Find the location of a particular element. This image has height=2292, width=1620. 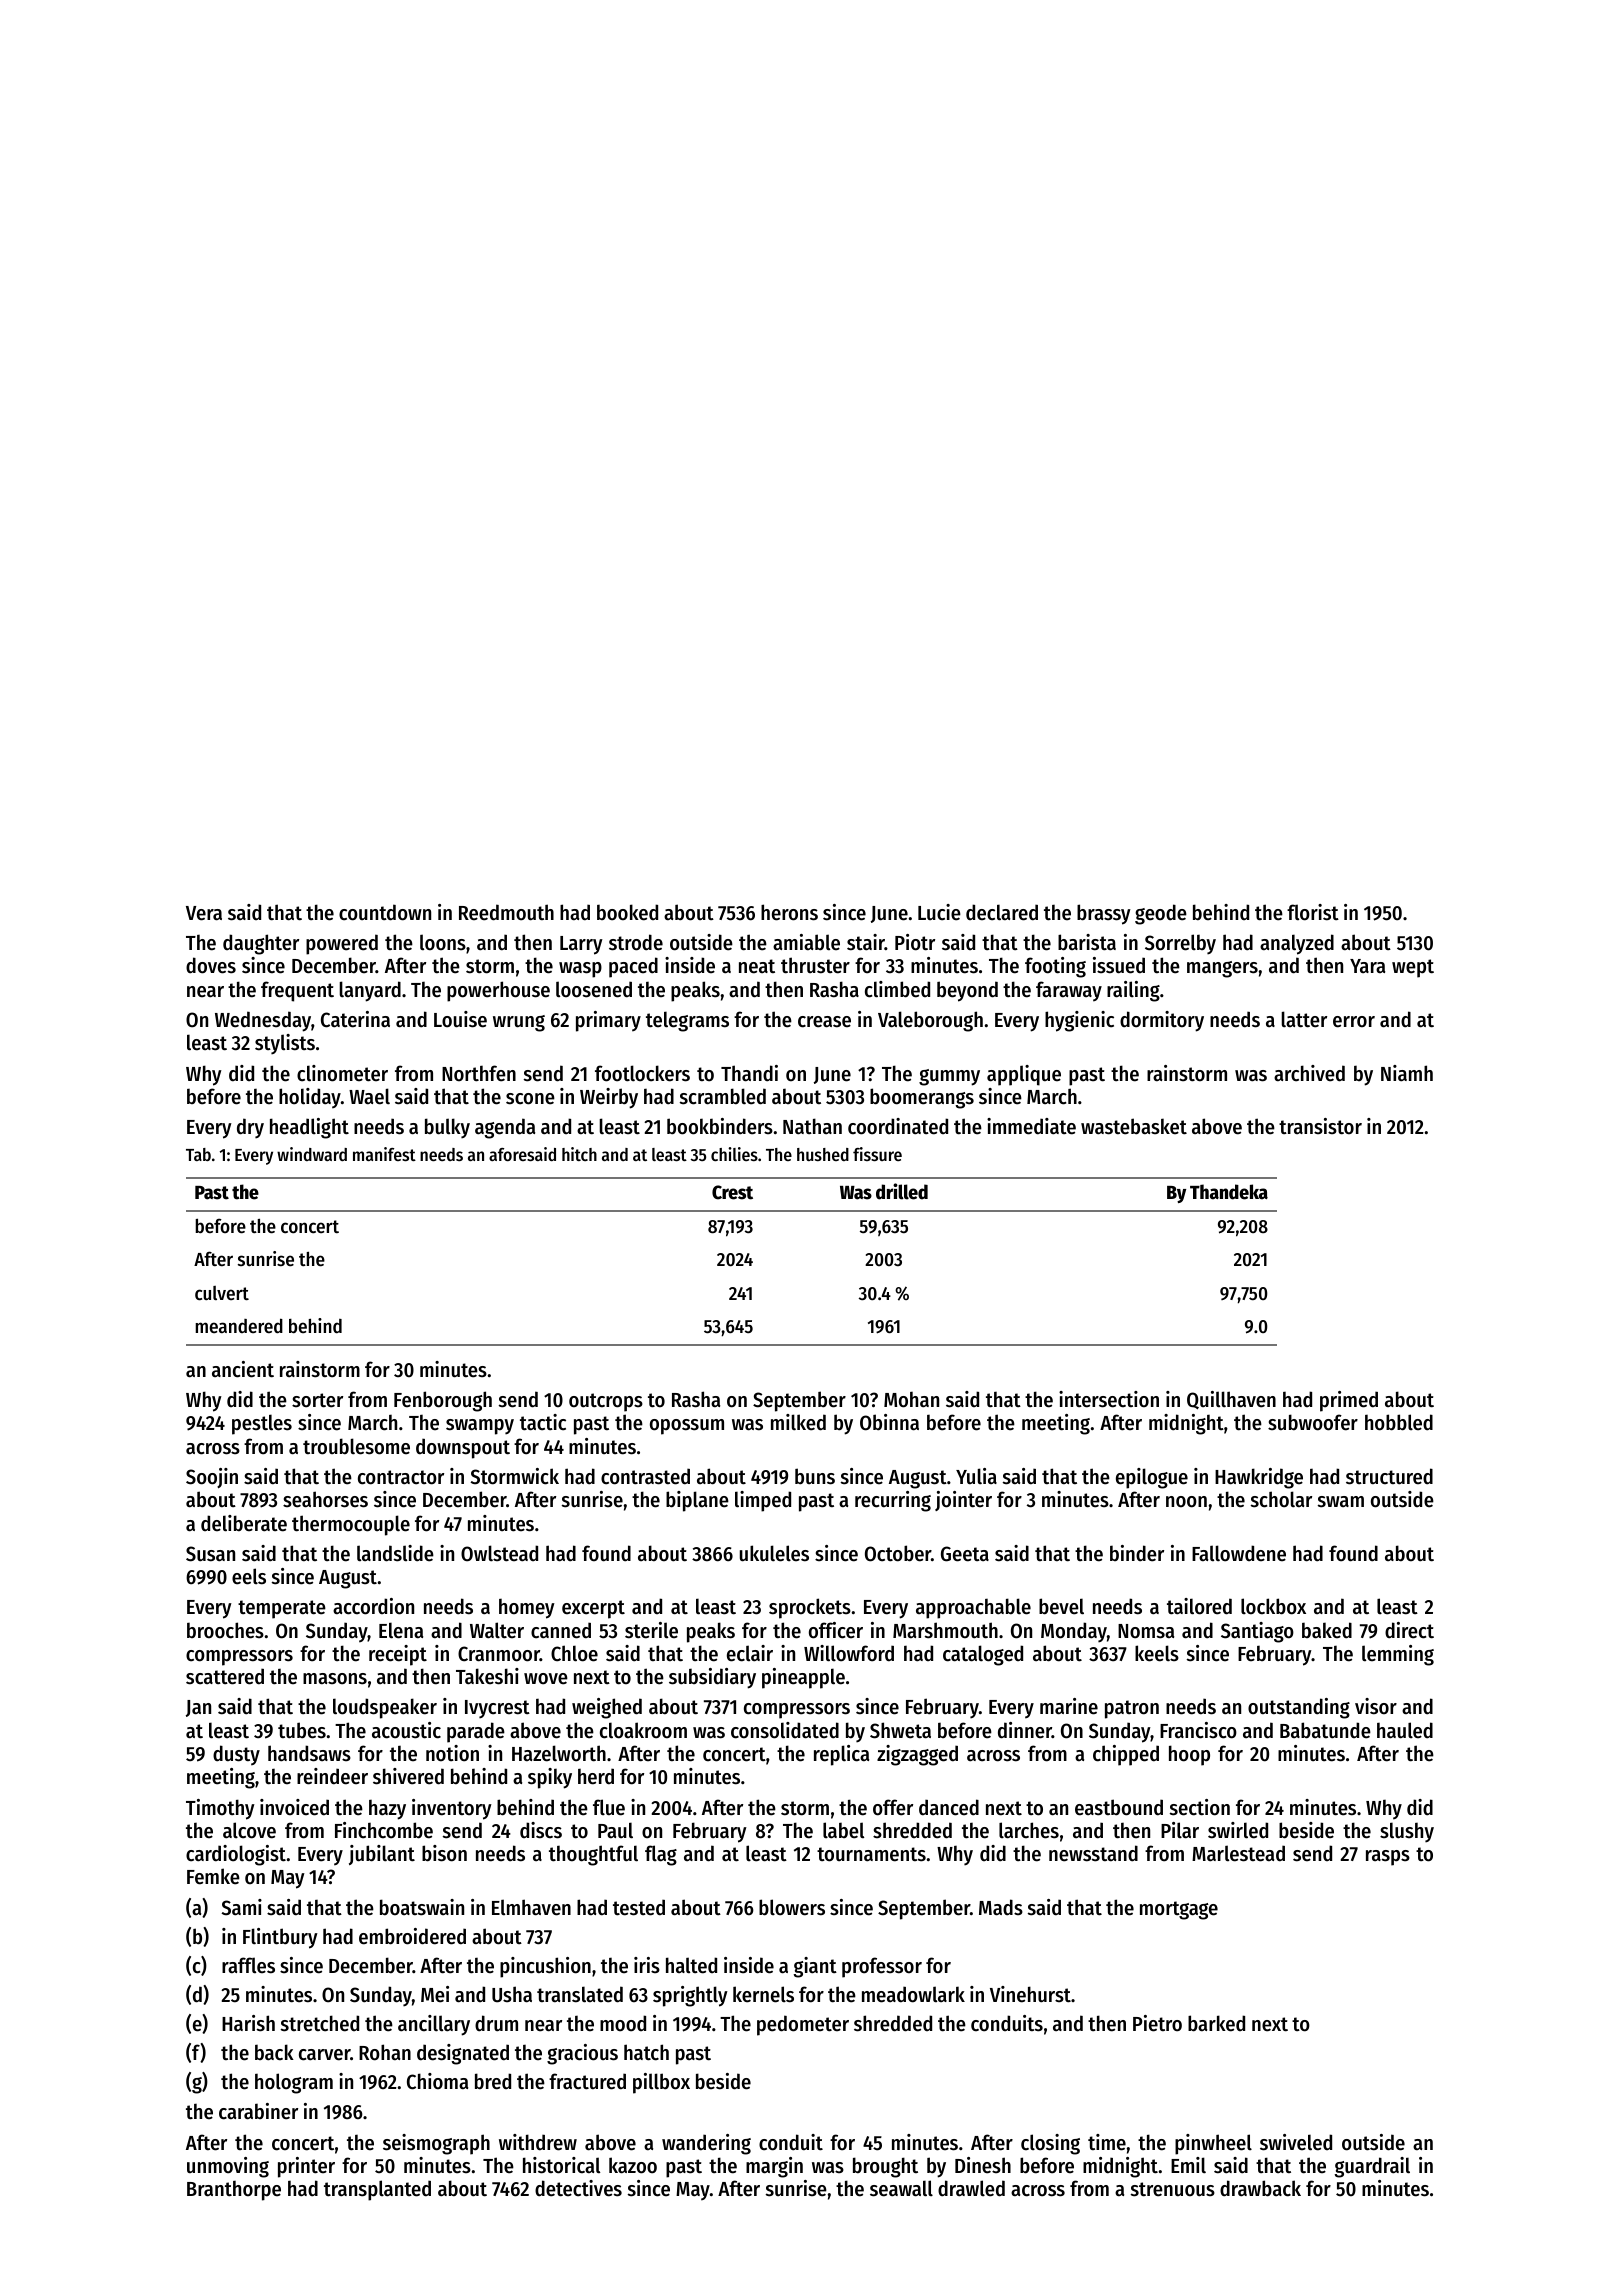

Lucie is located at coordinates (939, 912).
